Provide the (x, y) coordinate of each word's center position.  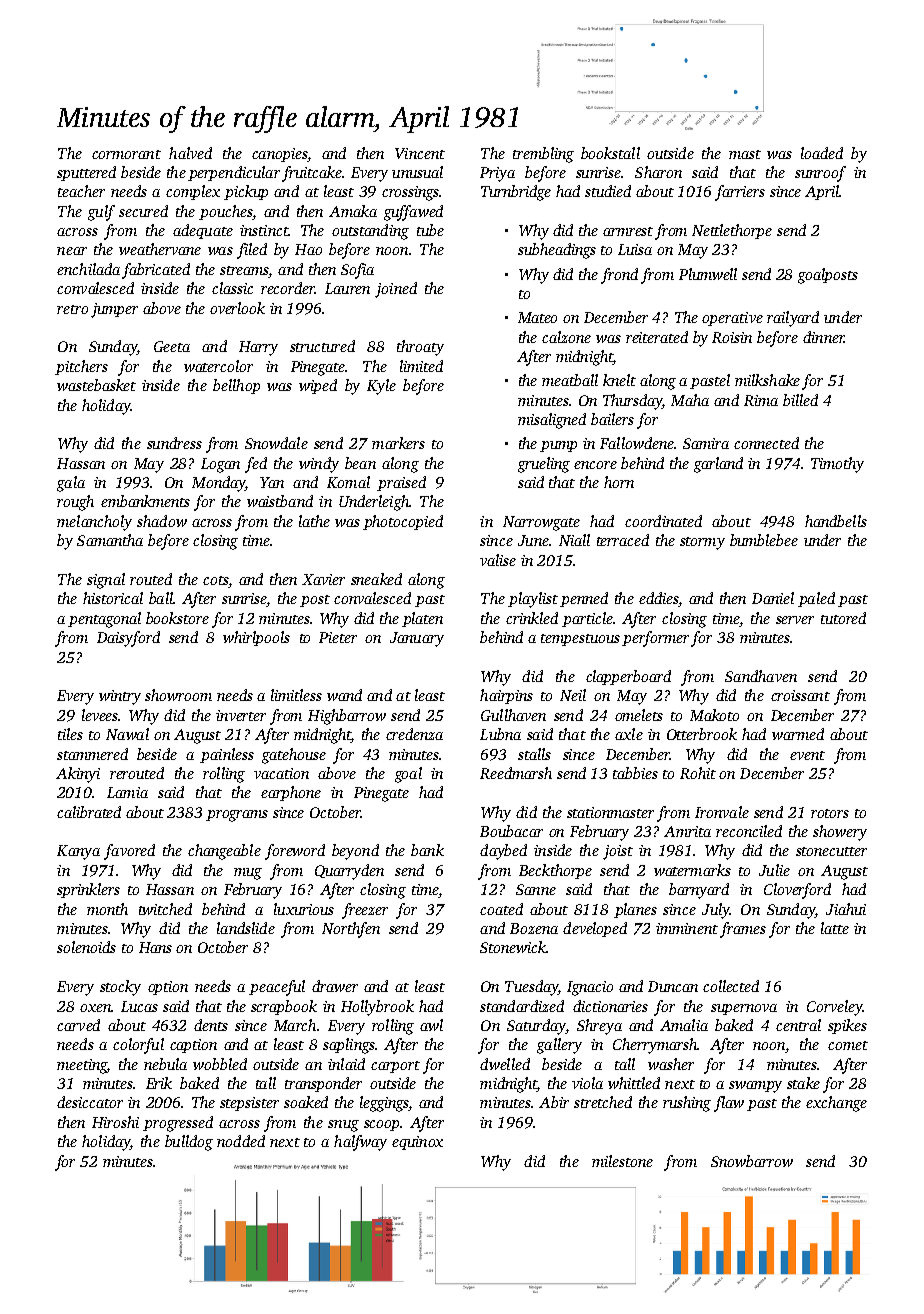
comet (848, 1045)
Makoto (714, 715)
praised (401, 483)
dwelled (505, 1064)
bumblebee (764, 540)
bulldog (189, 1143)
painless (227, 755)
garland (718, 465)
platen (422, 619)
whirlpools (256, 638)
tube (430, 230)
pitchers (81, 367)
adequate (203, 231)
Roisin (732, 337)
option (168, 988)
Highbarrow (347, 717)
